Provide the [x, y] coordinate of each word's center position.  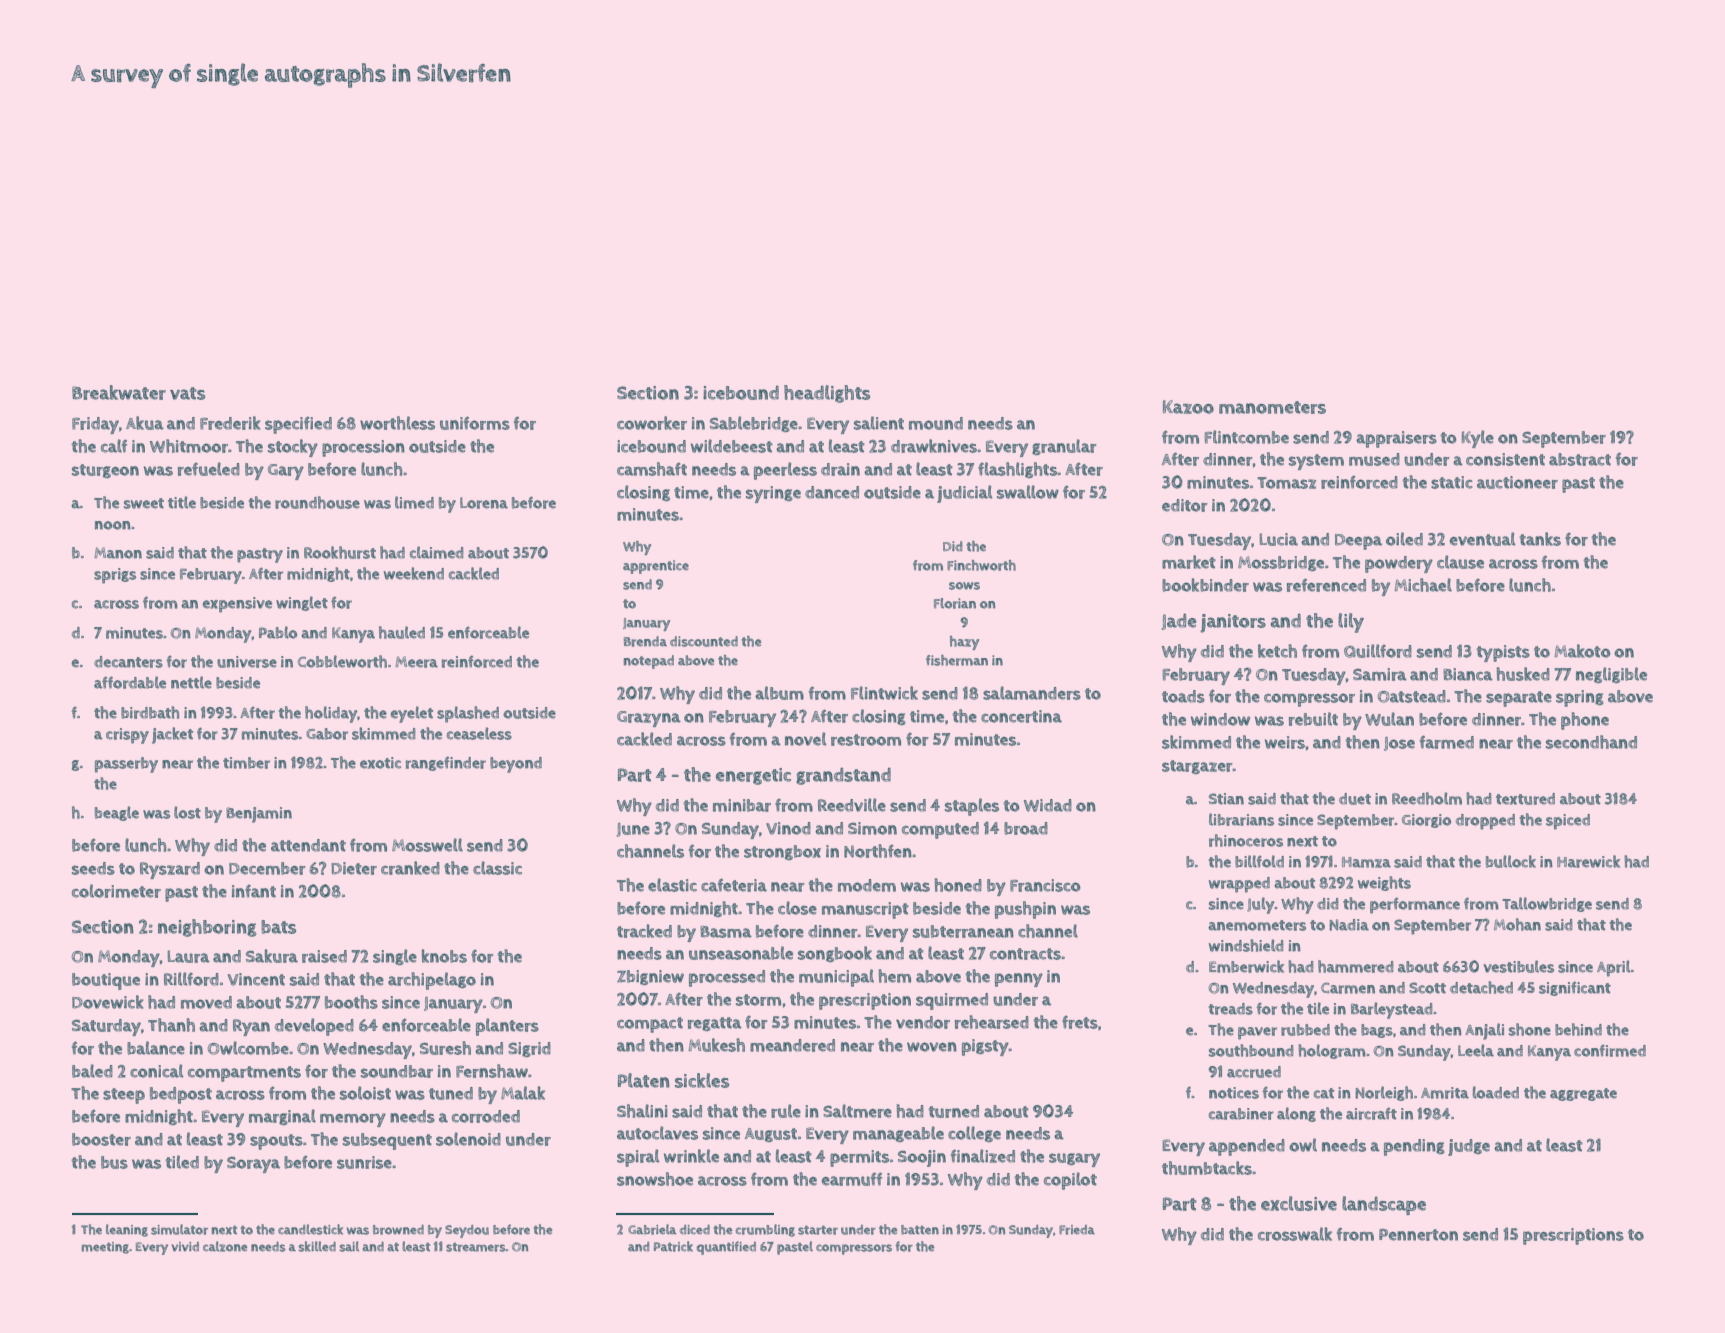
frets [1080, 1022]
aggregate [1583, 1094]
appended [1247, 1147]
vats [187, 393]
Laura [188, 956]
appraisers [1396, 439]
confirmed [1610, 1051]
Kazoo [1188, 407]
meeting [105, 1248]
